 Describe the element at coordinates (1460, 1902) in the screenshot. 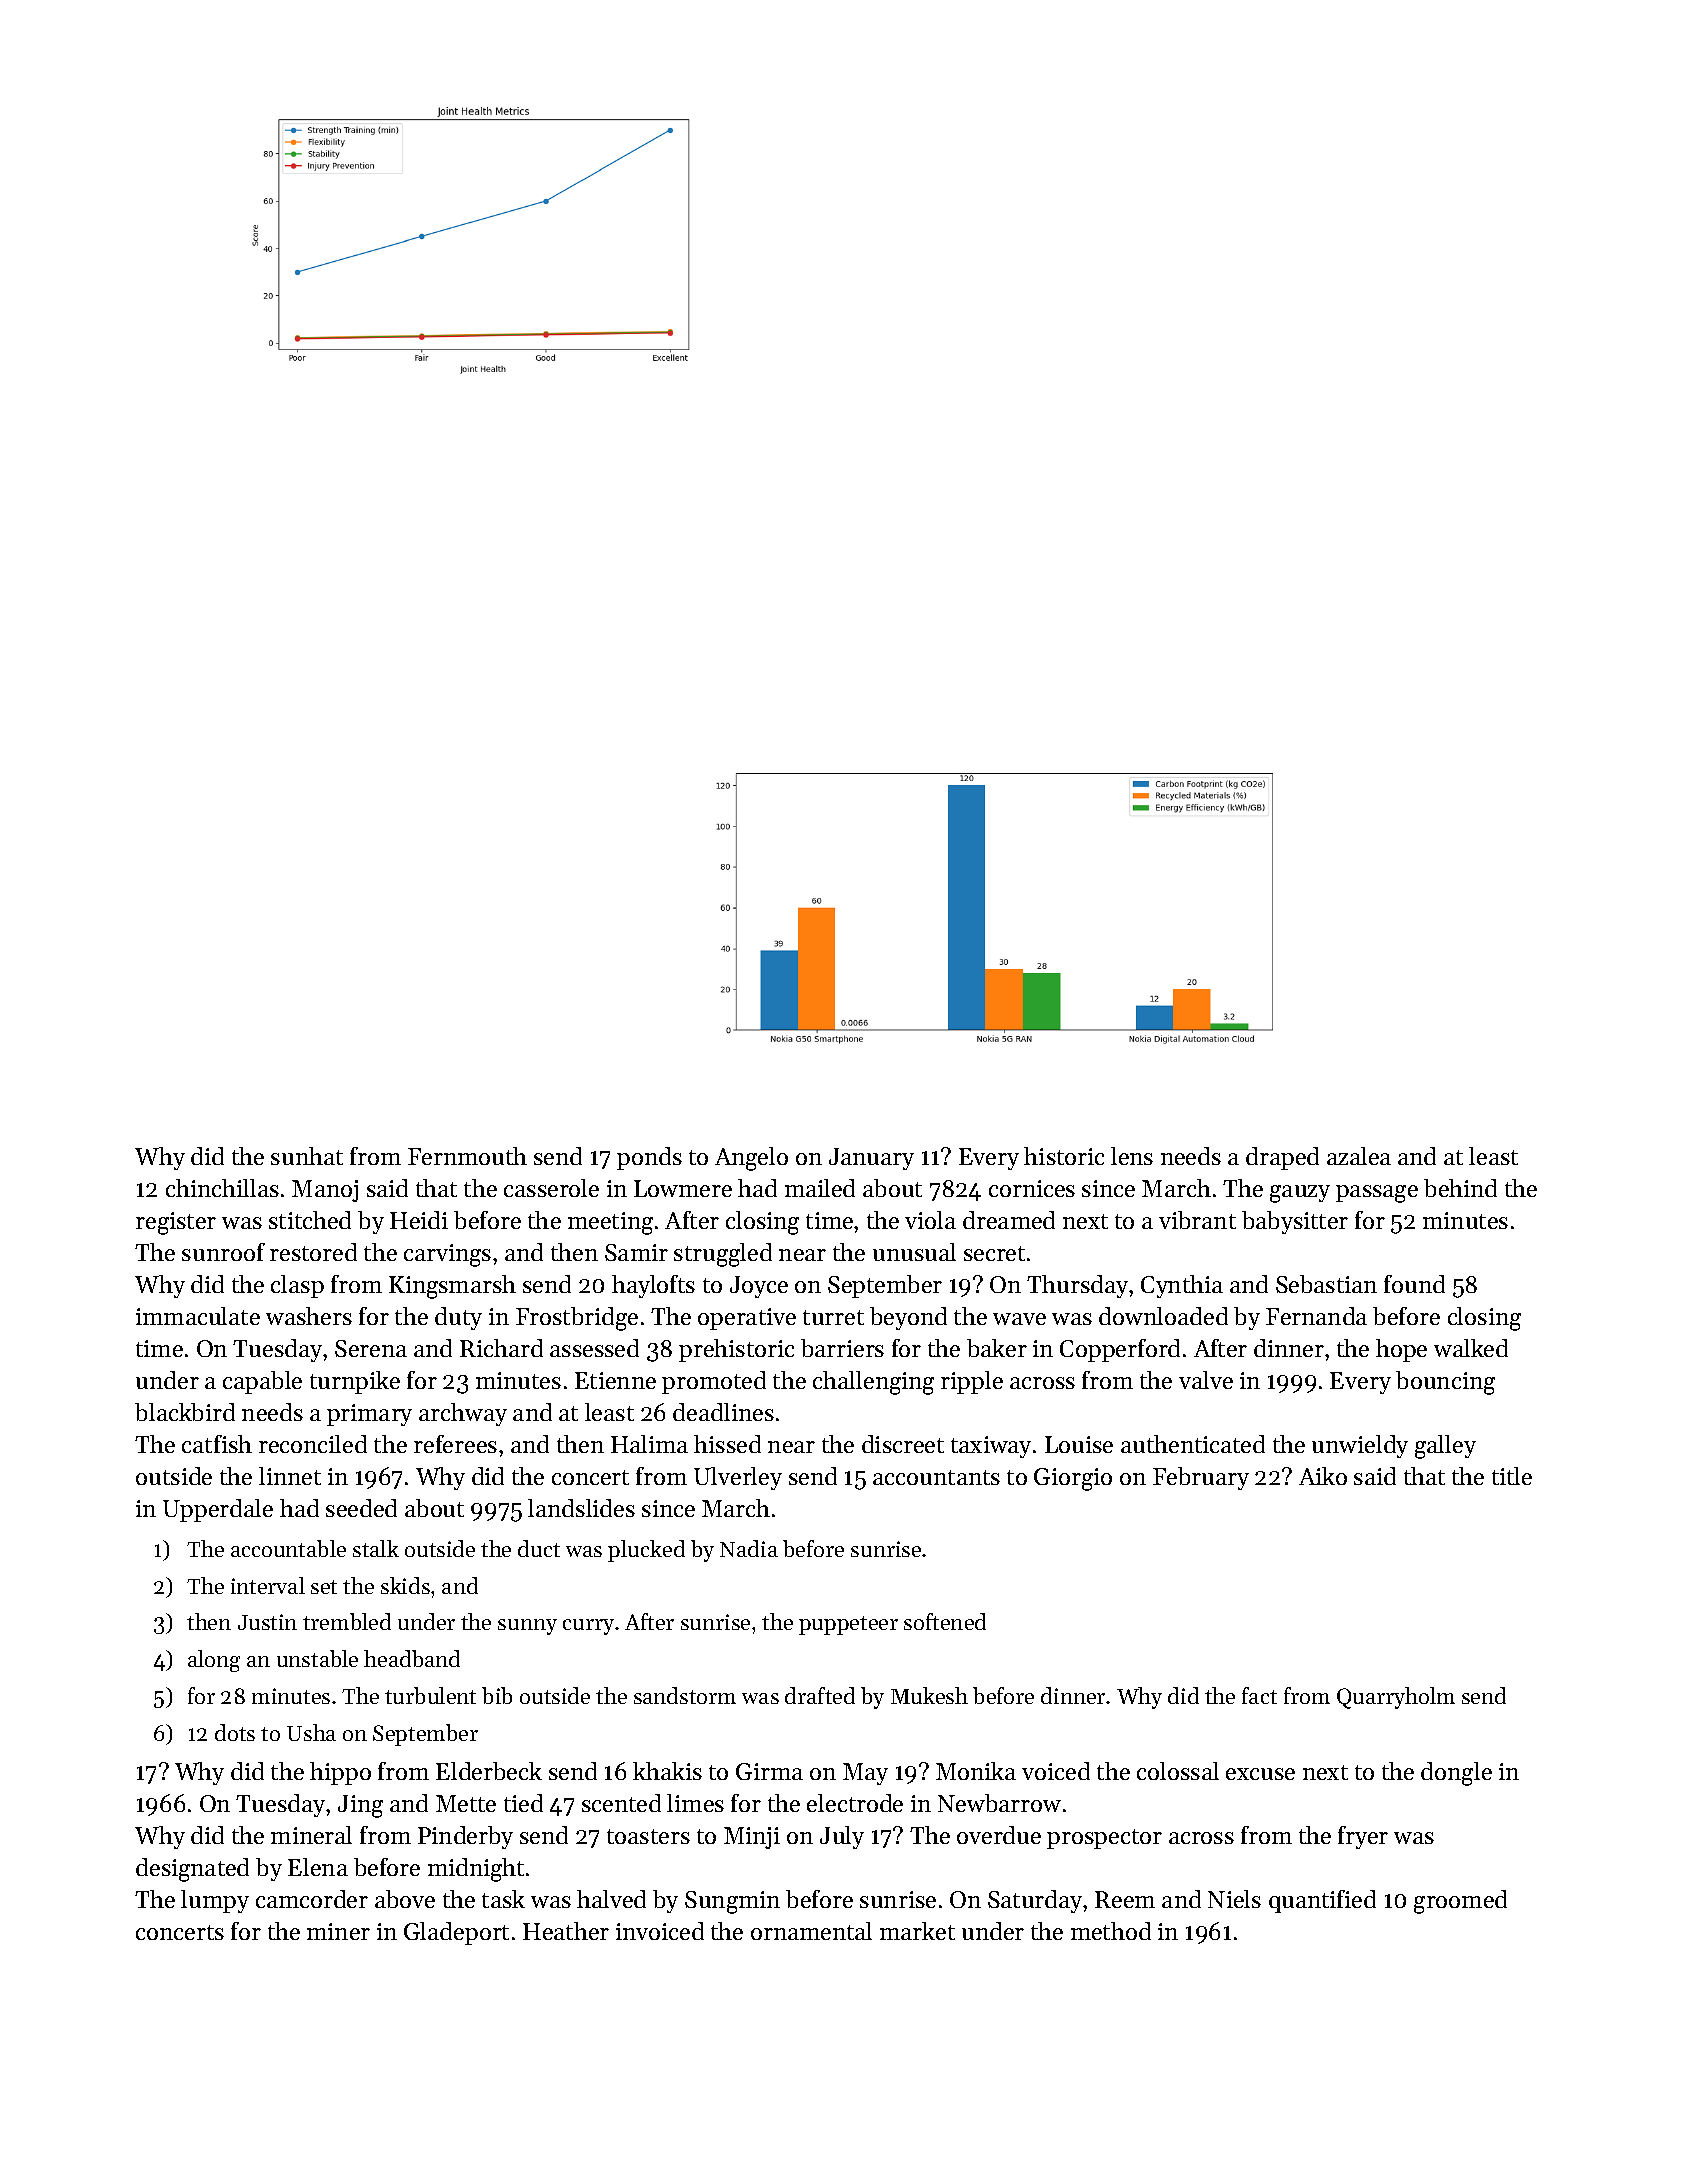

I see `groomed` at that location.
